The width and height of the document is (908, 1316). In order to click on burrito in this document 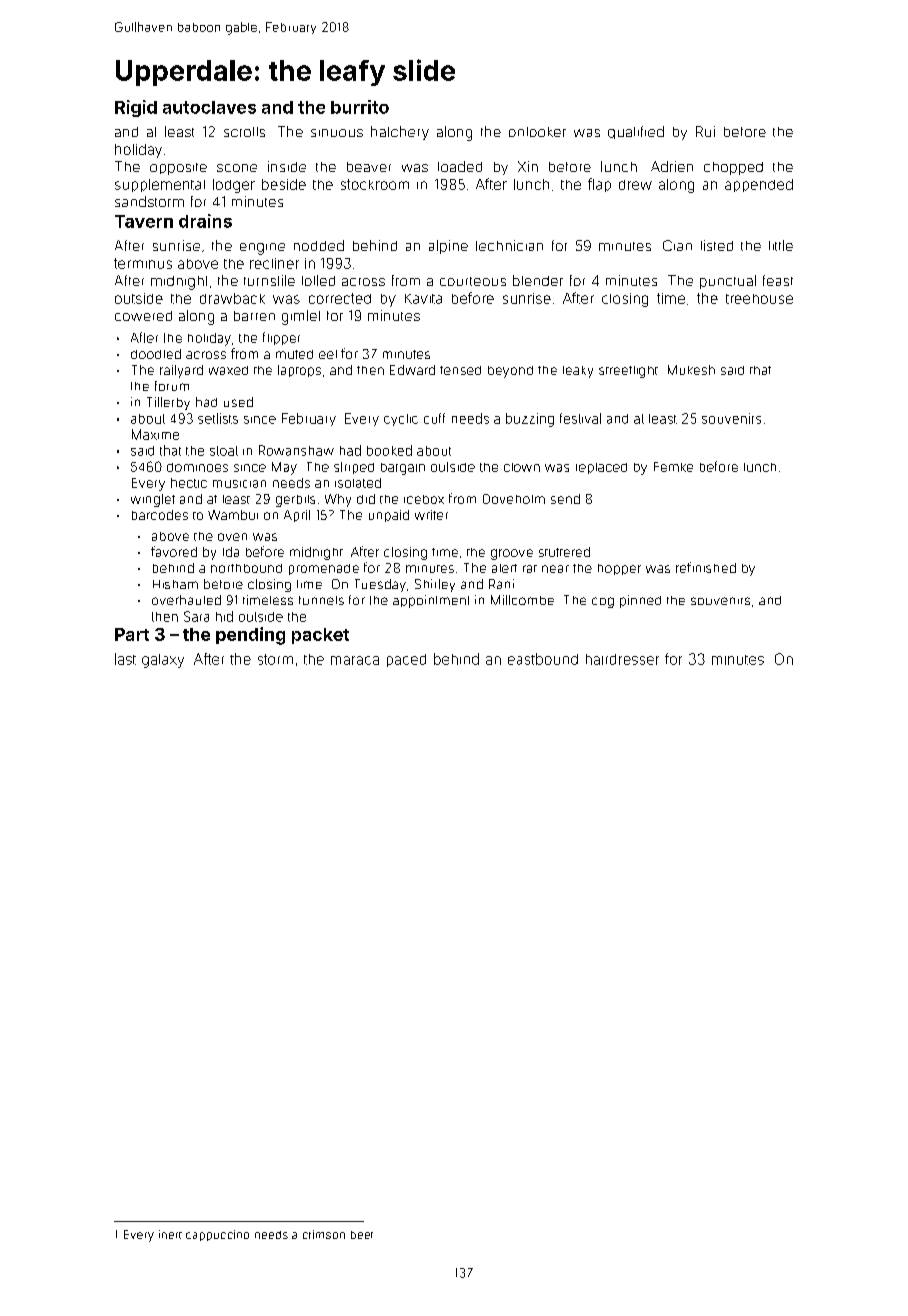, I will do `click(360, 107)`.
